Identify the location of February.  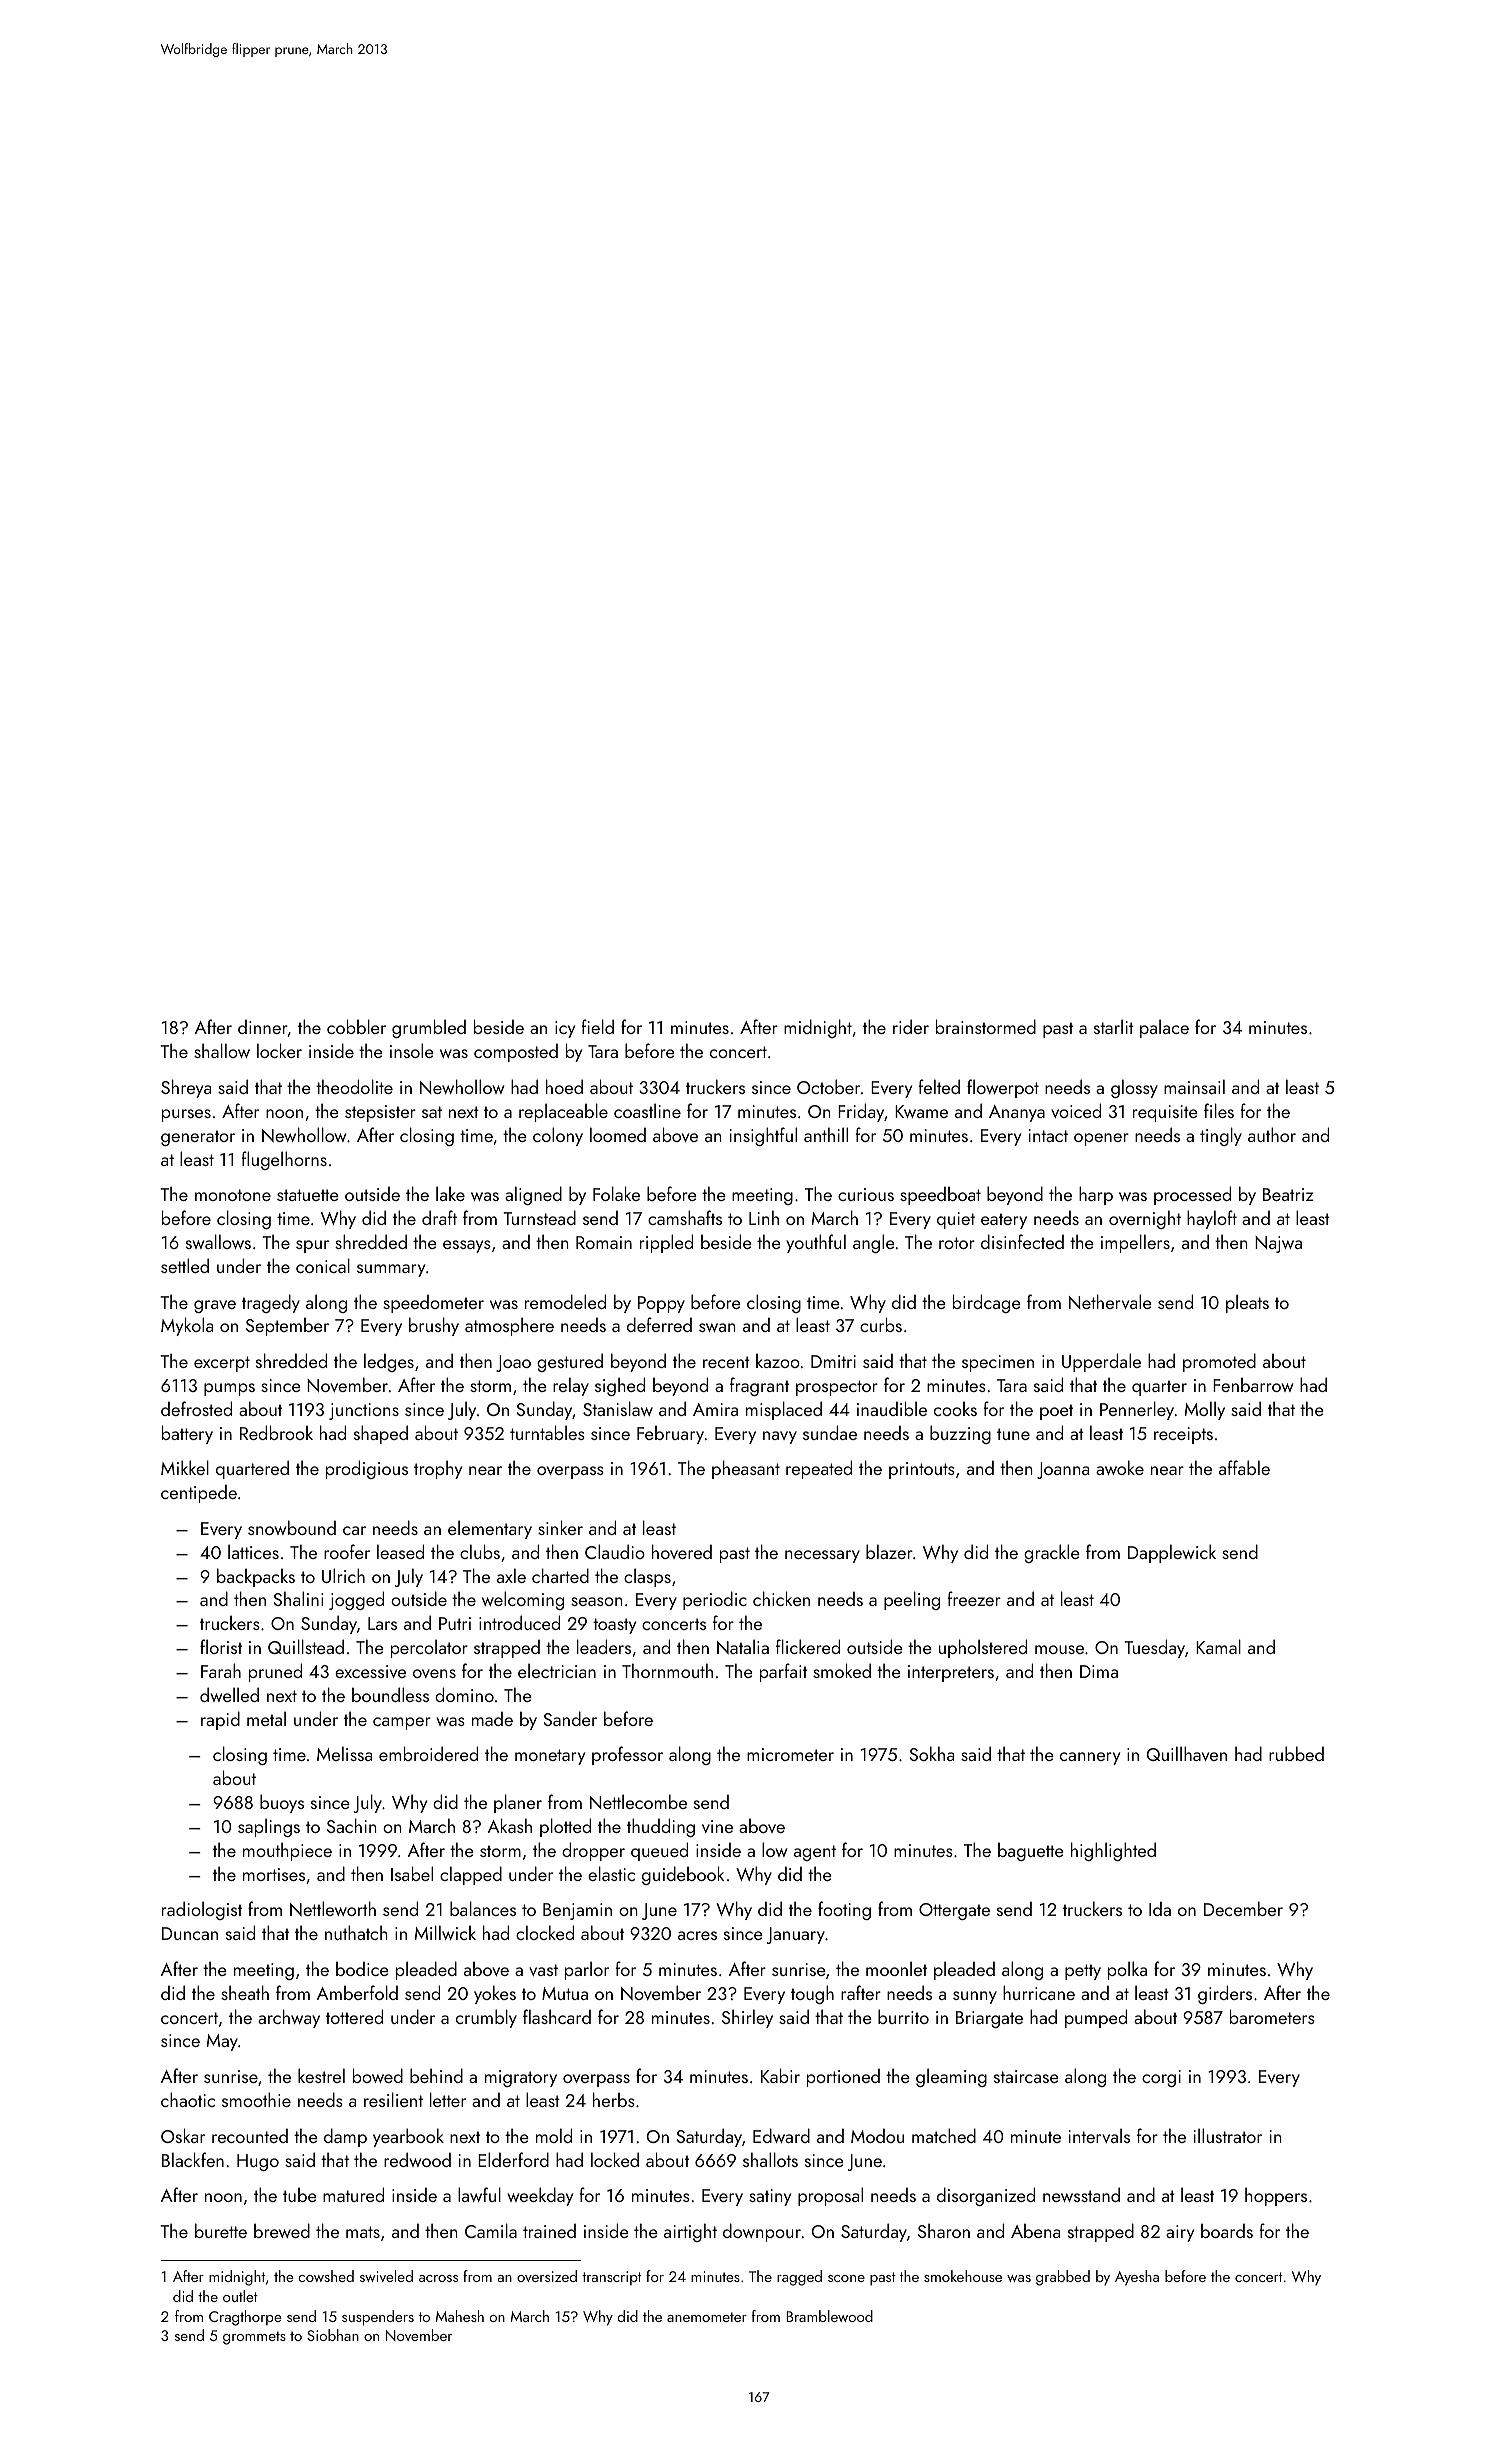
(670, 1435).
